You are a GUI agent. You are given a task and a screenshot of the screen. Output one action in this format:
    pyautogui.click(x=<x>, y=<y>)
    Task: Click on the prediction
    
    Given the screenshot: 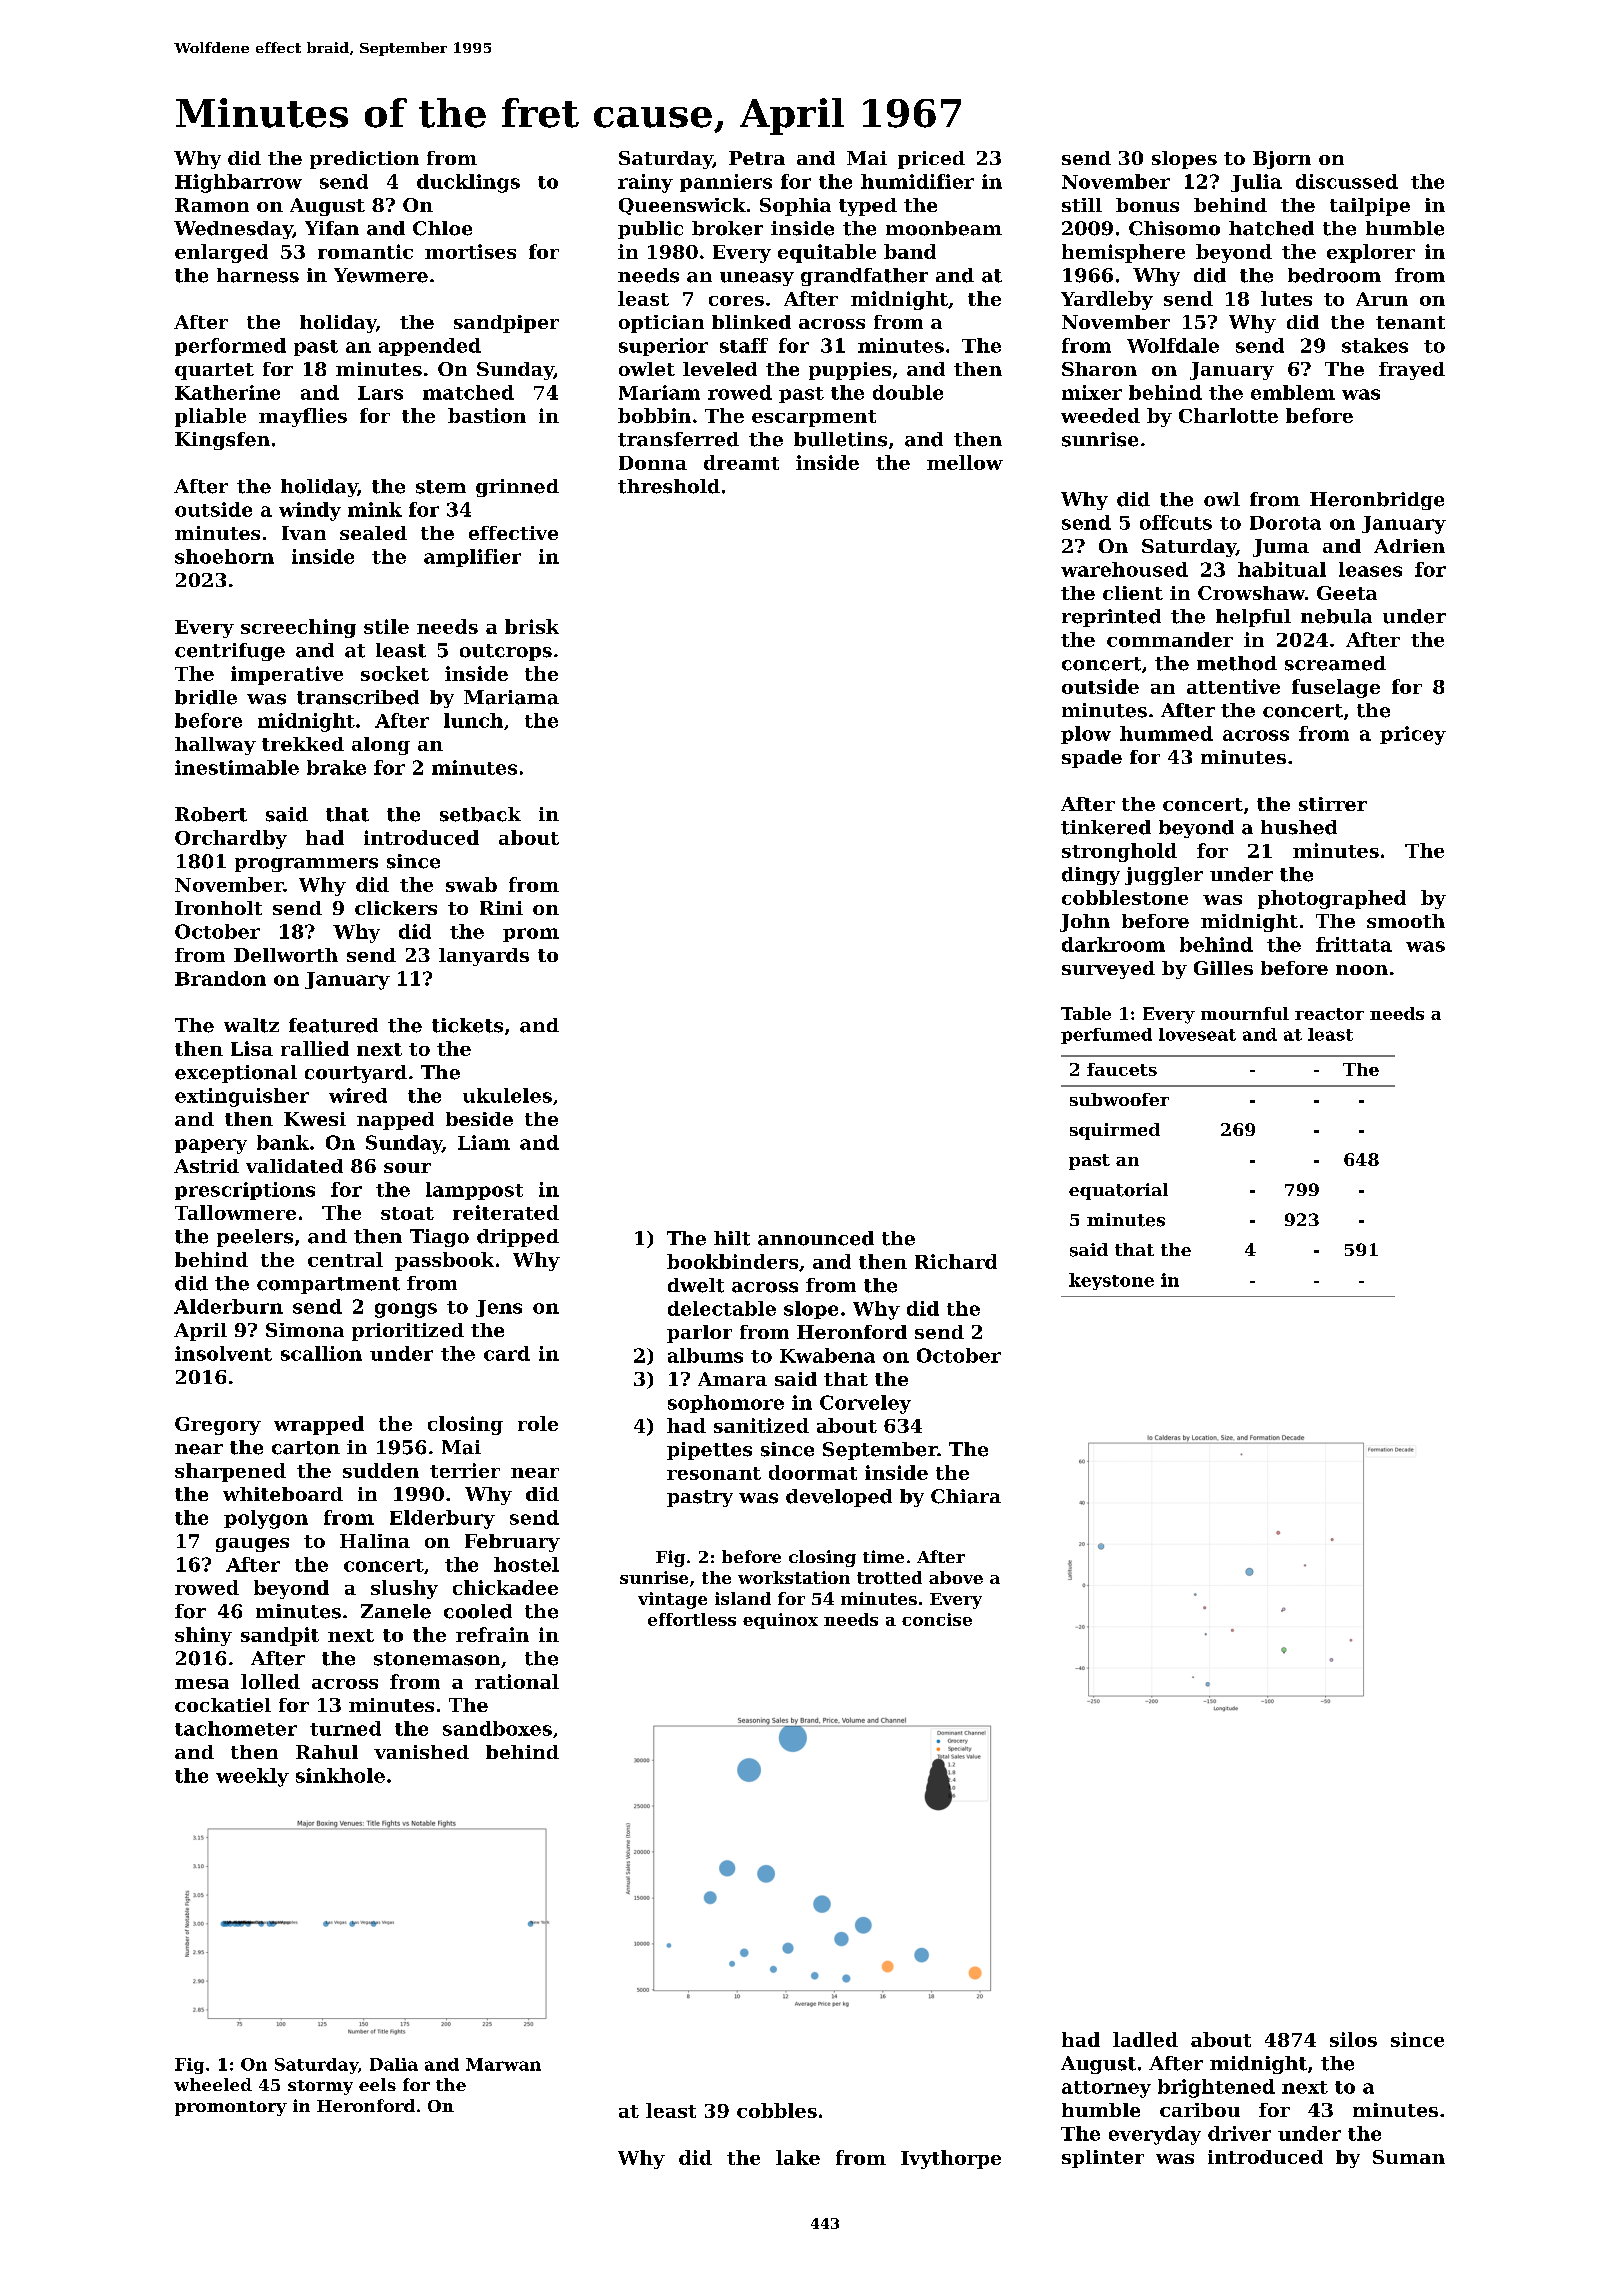 What is the action you would take?
    pyautogui.click(x=364, y=160)
